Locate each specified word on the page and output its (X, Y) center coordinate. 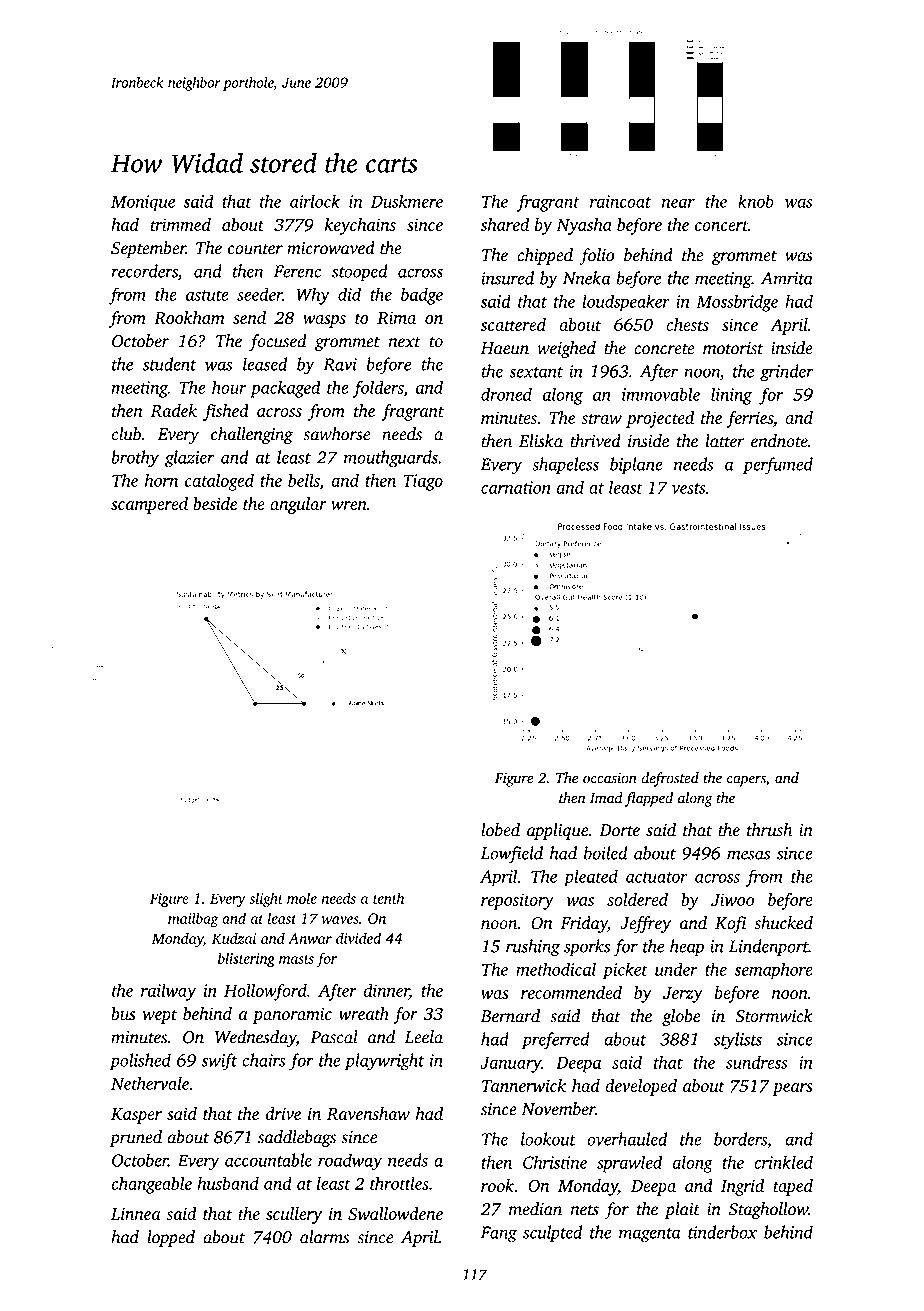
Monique (143, 203)
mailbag (193, 920)
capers (746, 781)
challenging (252, 436)
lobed (500, 830)
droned (506, 394)
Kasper (136, 1116)
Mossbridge (737, 303)
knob (756, 201)
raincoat (620, 201)
